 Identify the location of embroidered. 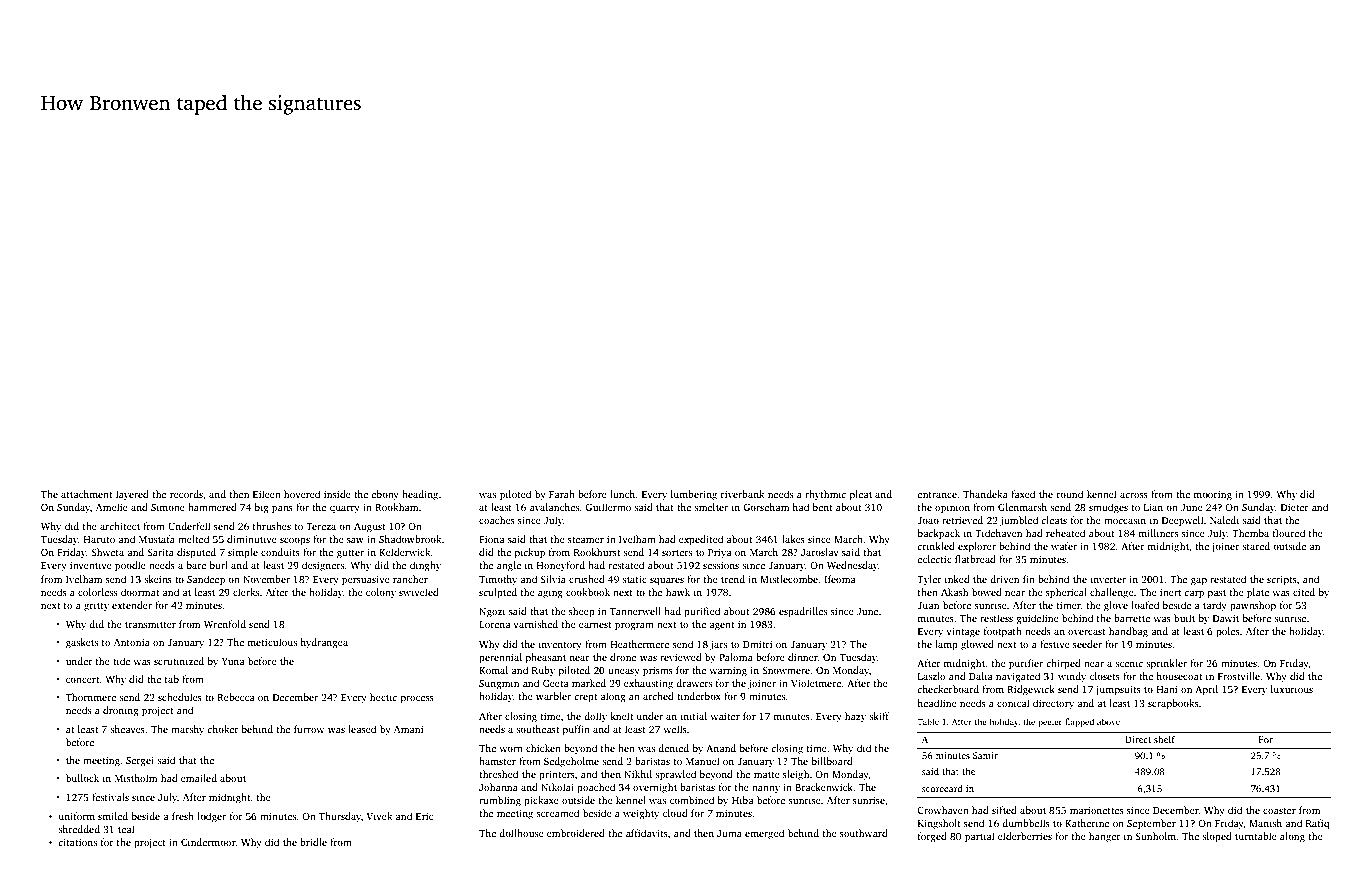
(576, 833).
